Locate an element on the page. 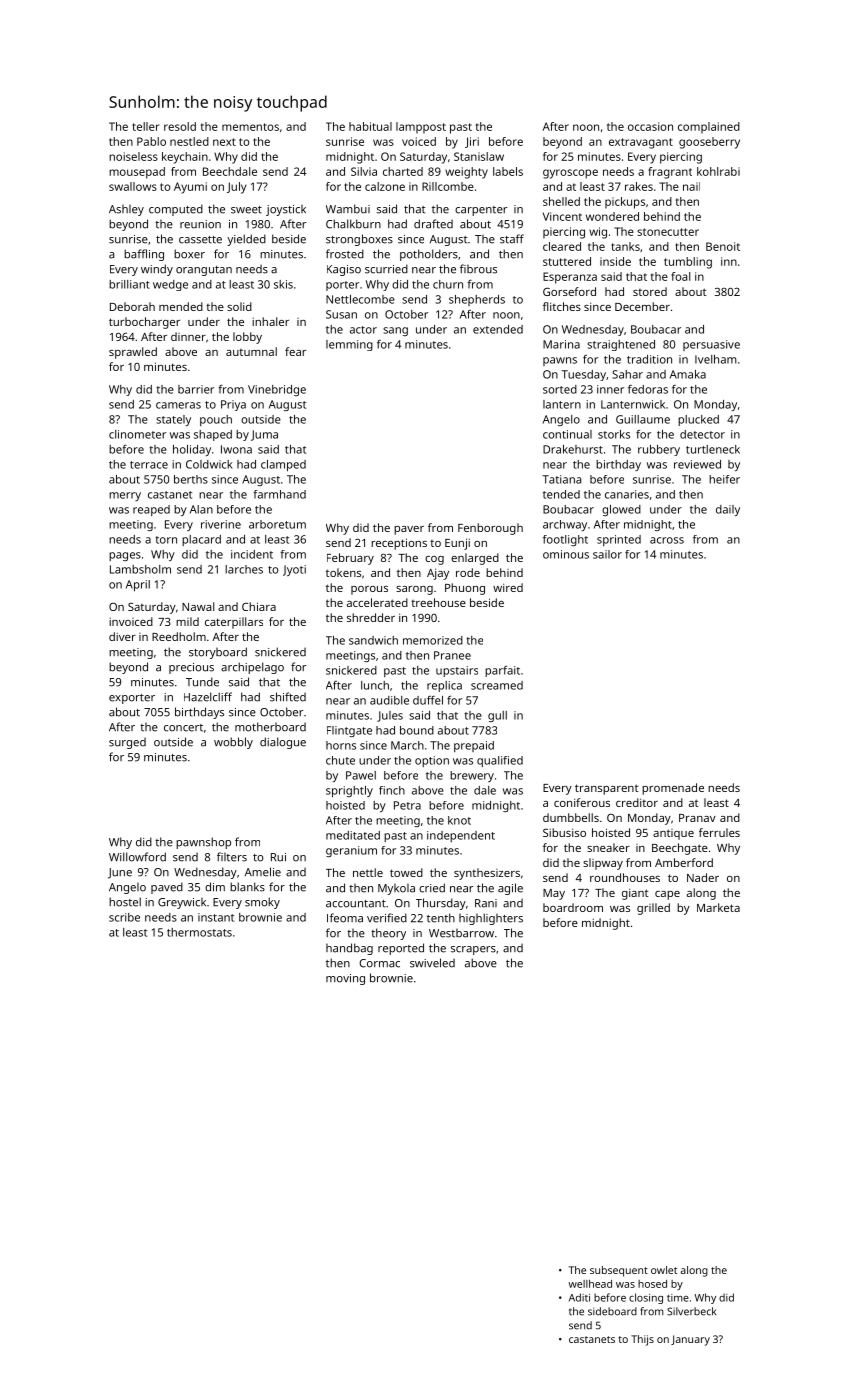 The image size is (849, 1400). knot is located at coordinates (459, 820).
